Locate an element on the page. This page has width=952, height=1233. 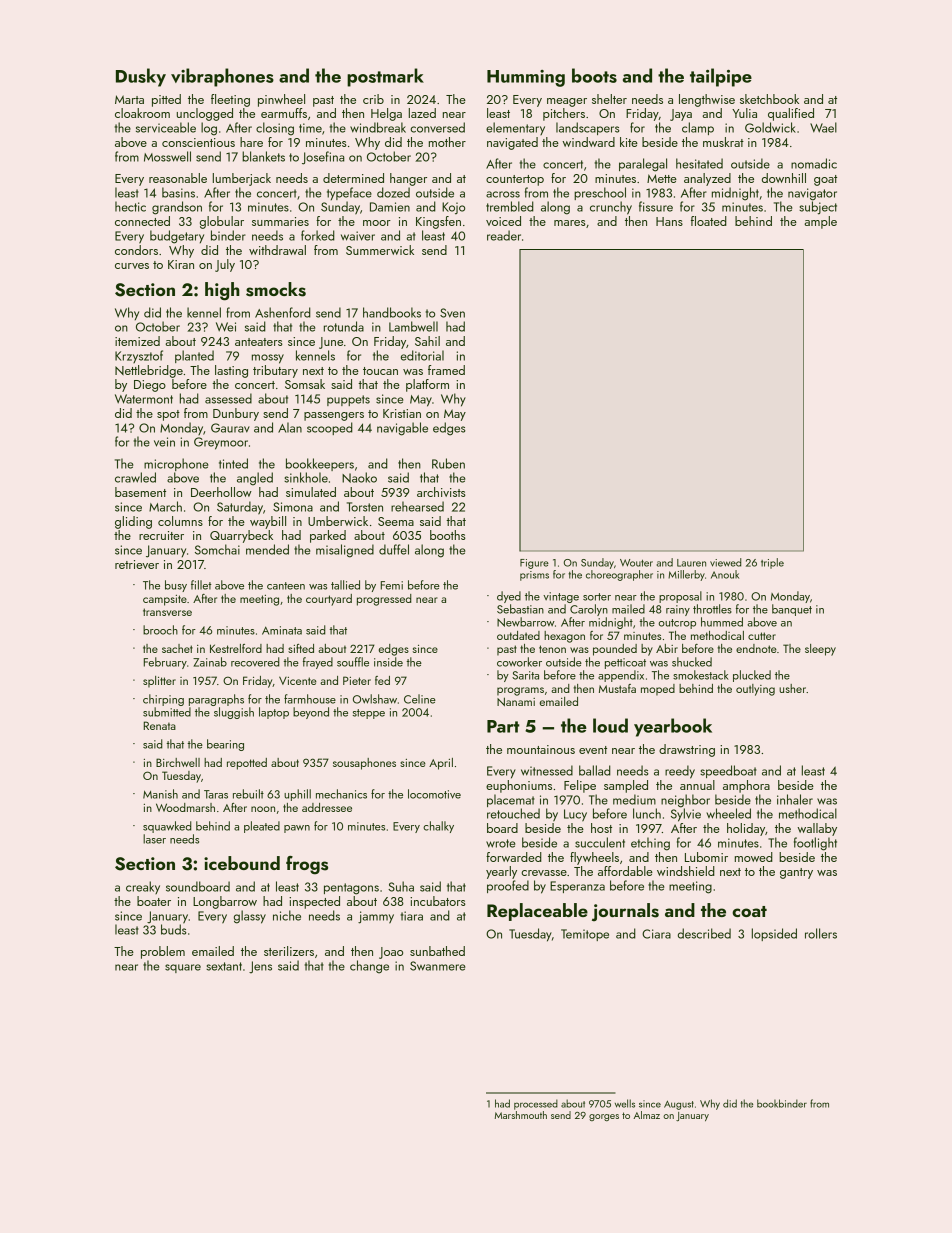
Dusky is located at coordinates (141, 77).
